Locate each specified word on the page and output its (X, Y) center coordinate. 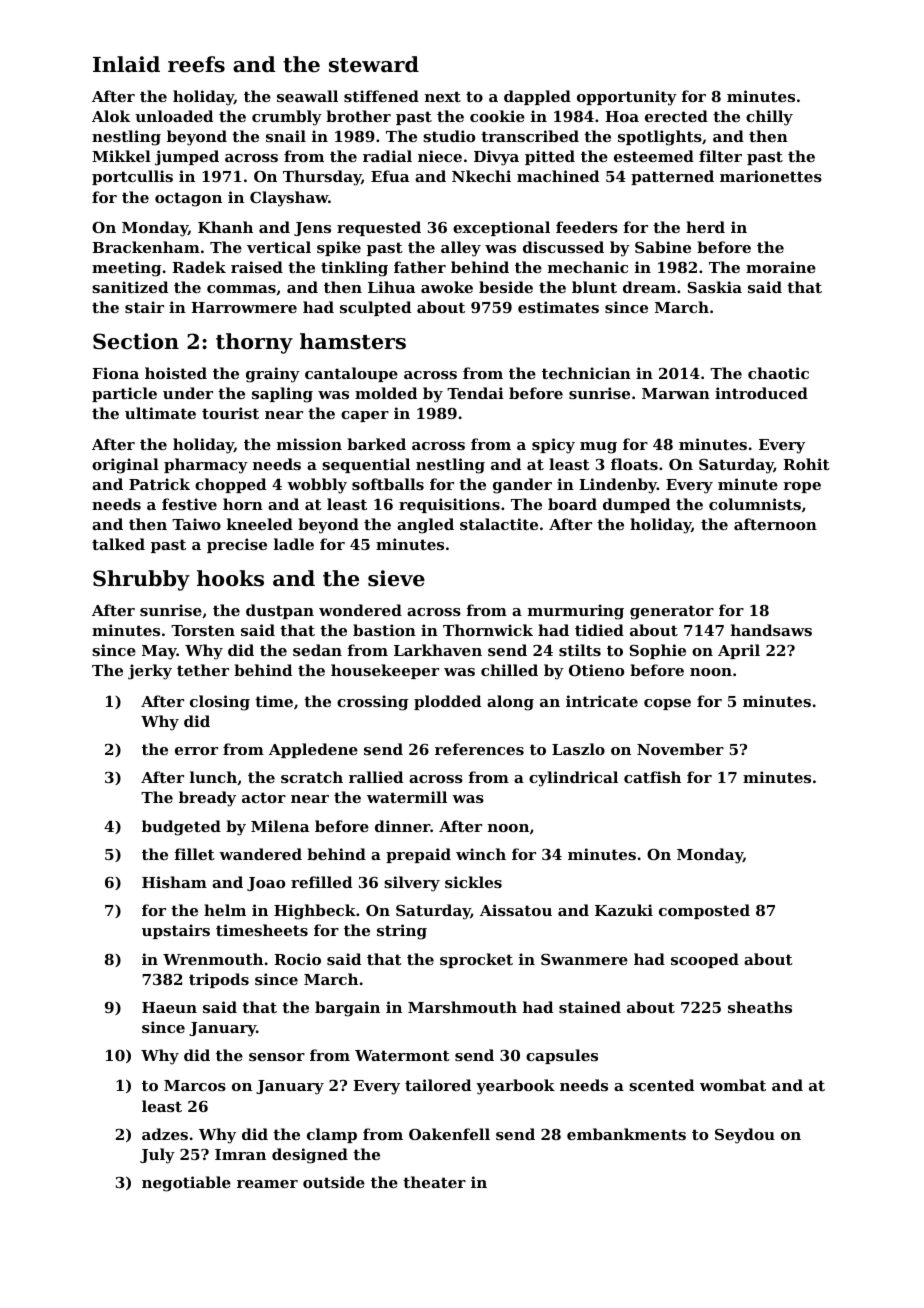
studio (449, 136)
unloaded (174, 116)
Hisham (174, 882)
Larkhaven (438, 650)
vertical (279, 247)
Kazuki (624, 910)
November (680, 749)
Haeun (169, 1007)
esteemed (654, 156)
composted (704, 911)
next (443, 96)
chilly (769, 118)
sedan (317, 650)
